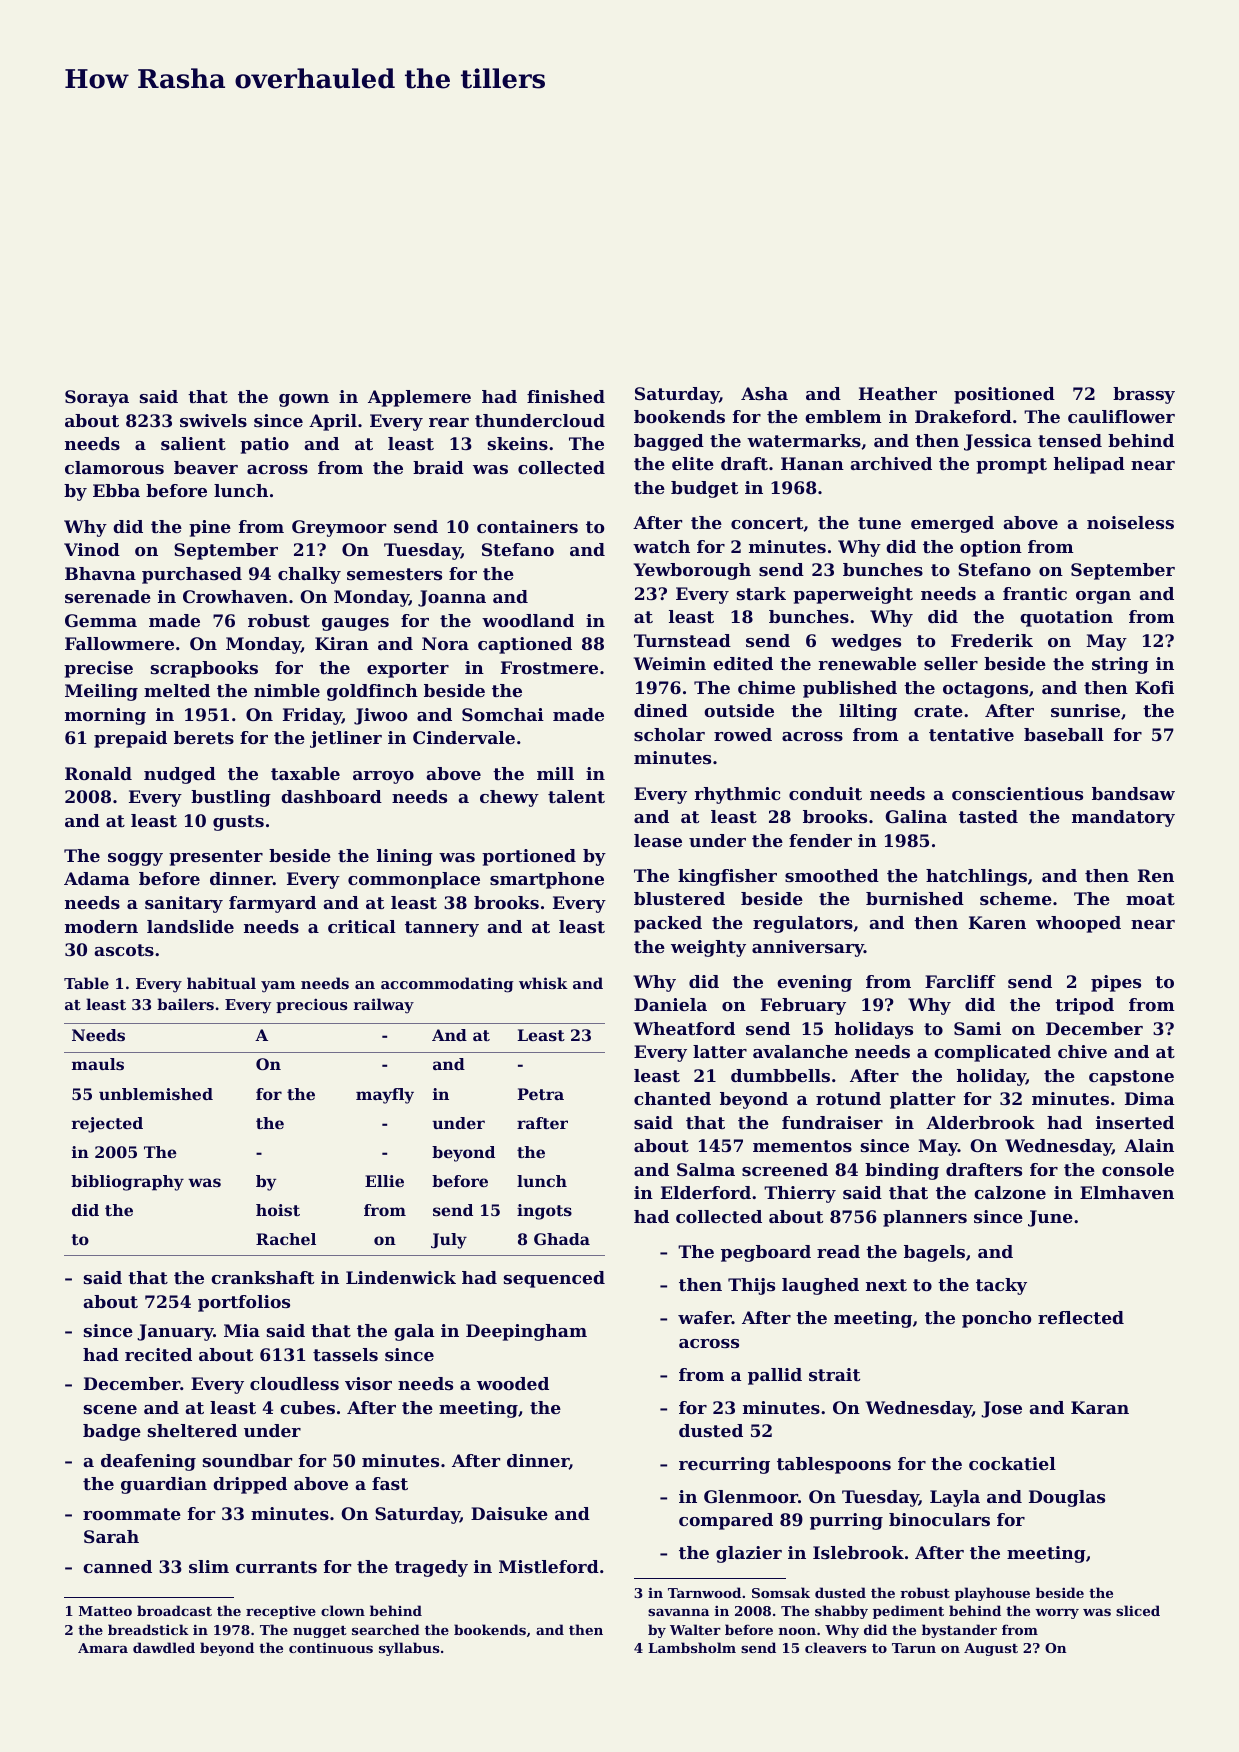 This page has width=1239, height=1752. Describe the element at coordinates (124, 950) in the page. I see `ascots` at that location.
